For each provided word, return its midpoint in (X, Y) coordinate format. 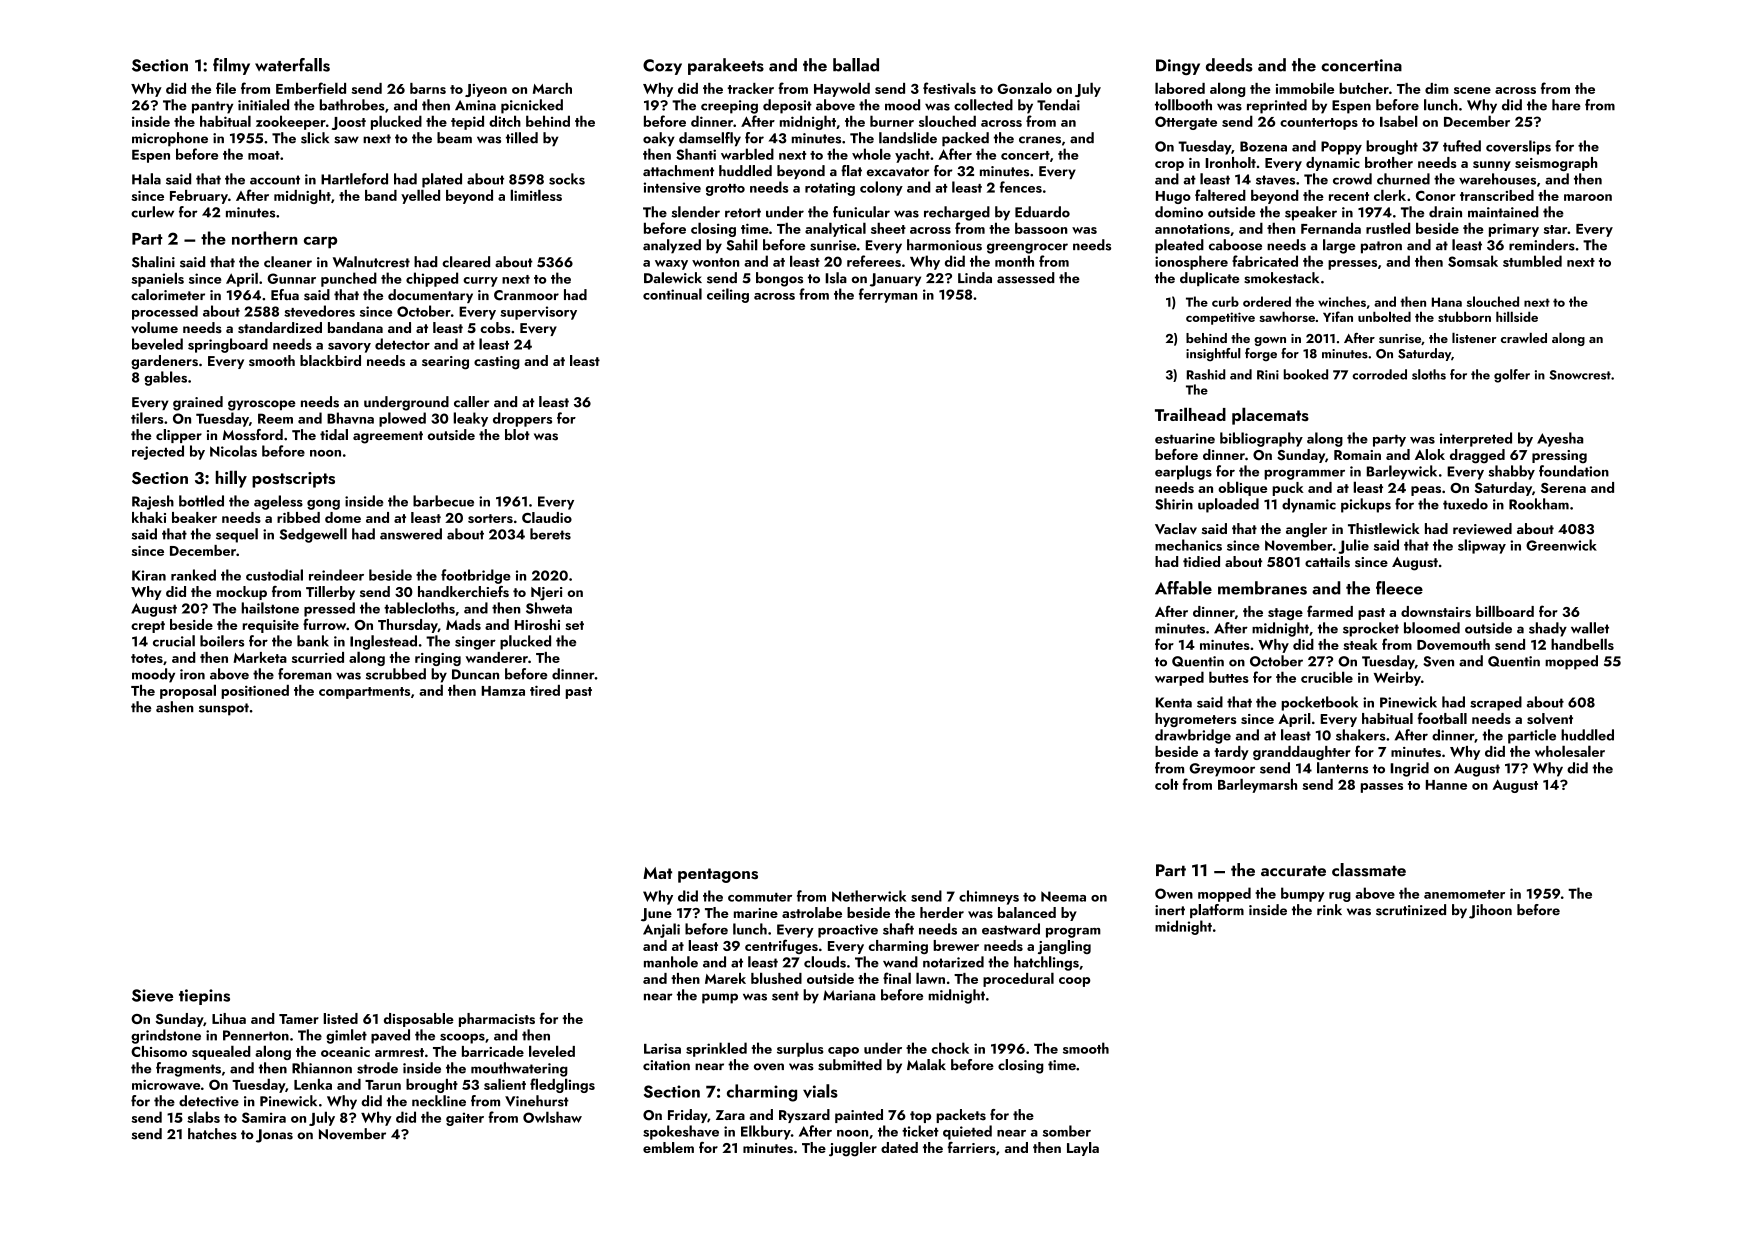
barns (428, 88)
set (574, 625)
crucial (174, 641)
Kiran (149, 575)
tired (545, 690)
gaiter (465, 1119)
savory (349, 348)
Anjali (661, 930)
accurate (1293, 871)
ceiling (728, 295)
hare (1566, 105)
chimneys (989, 897)
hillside (1517, 316)
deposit (787, 106)
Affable (1183, 588)
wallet (1590, 628)
